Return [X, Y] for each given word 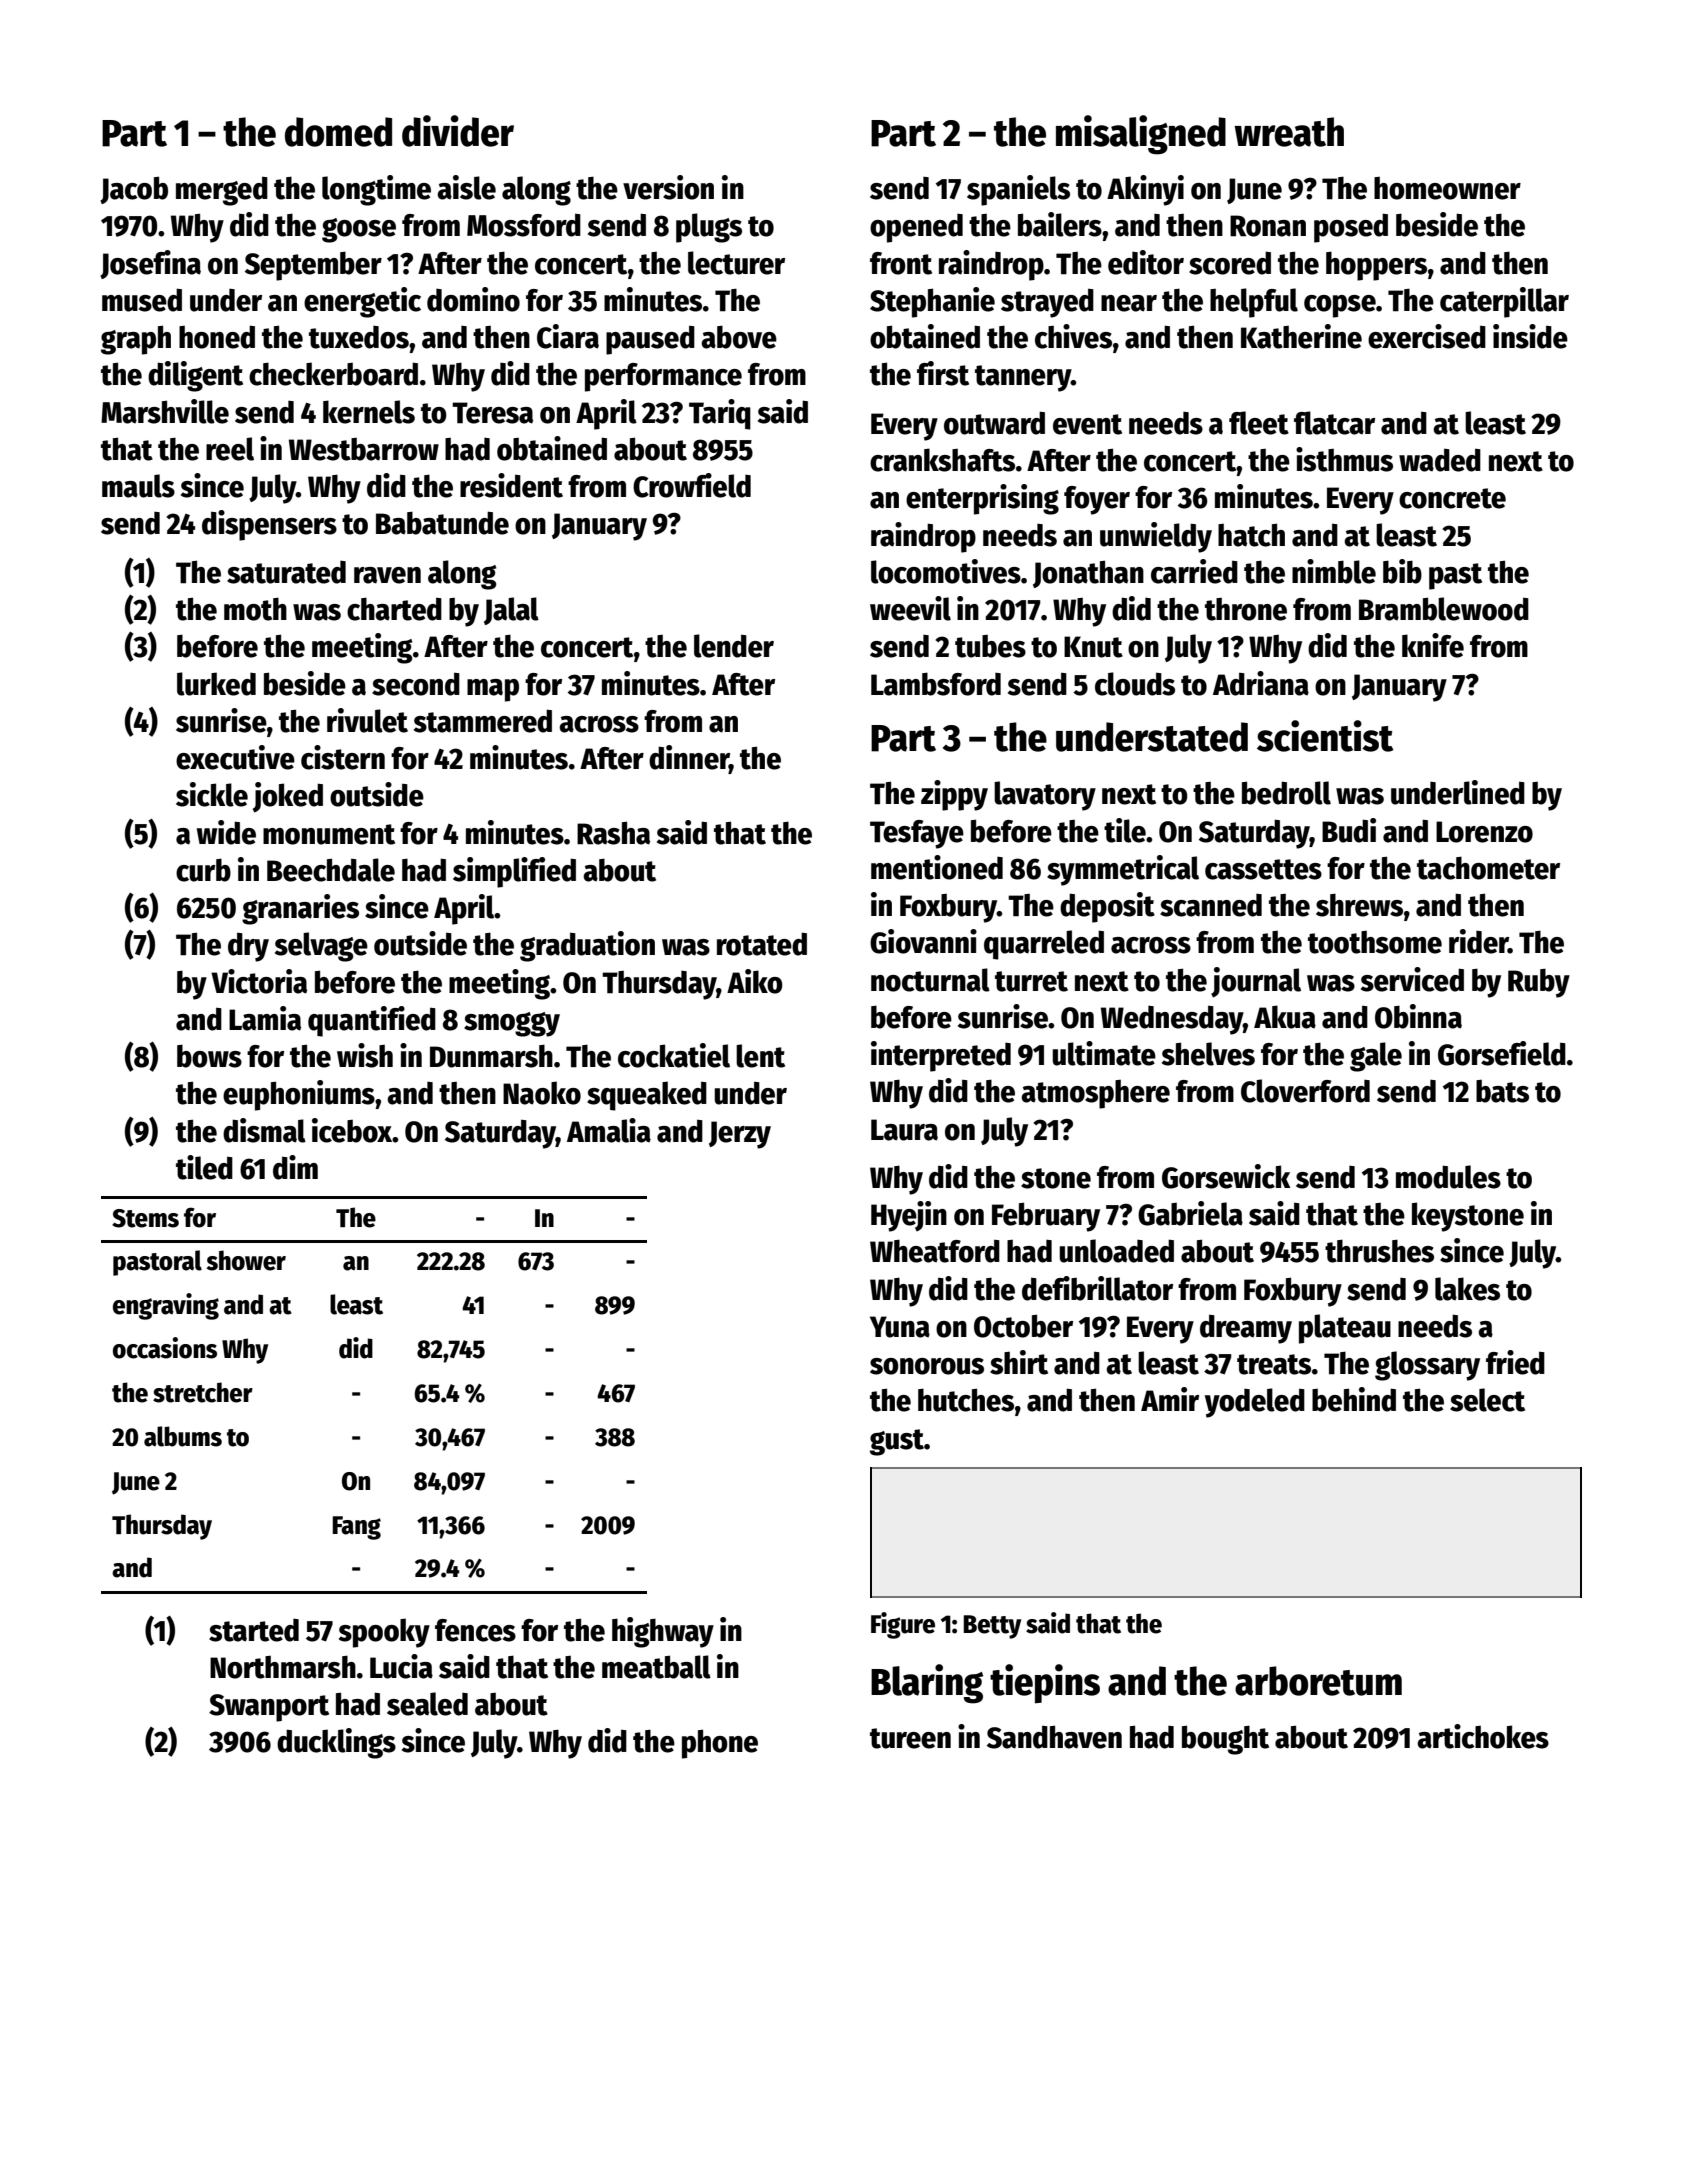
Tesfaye [917, 834]
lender [734, 646]
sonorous [927, 1366]
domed [338, 132]
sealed [427, 1704]
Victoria [259, 981]
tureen [910, 1738]
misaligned [1141, 135]
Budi [1349, 830]
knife [1433, 645]
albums [183, 1436]
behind [1354, 1399]
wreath [1289, 132]
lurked [216, 684]
